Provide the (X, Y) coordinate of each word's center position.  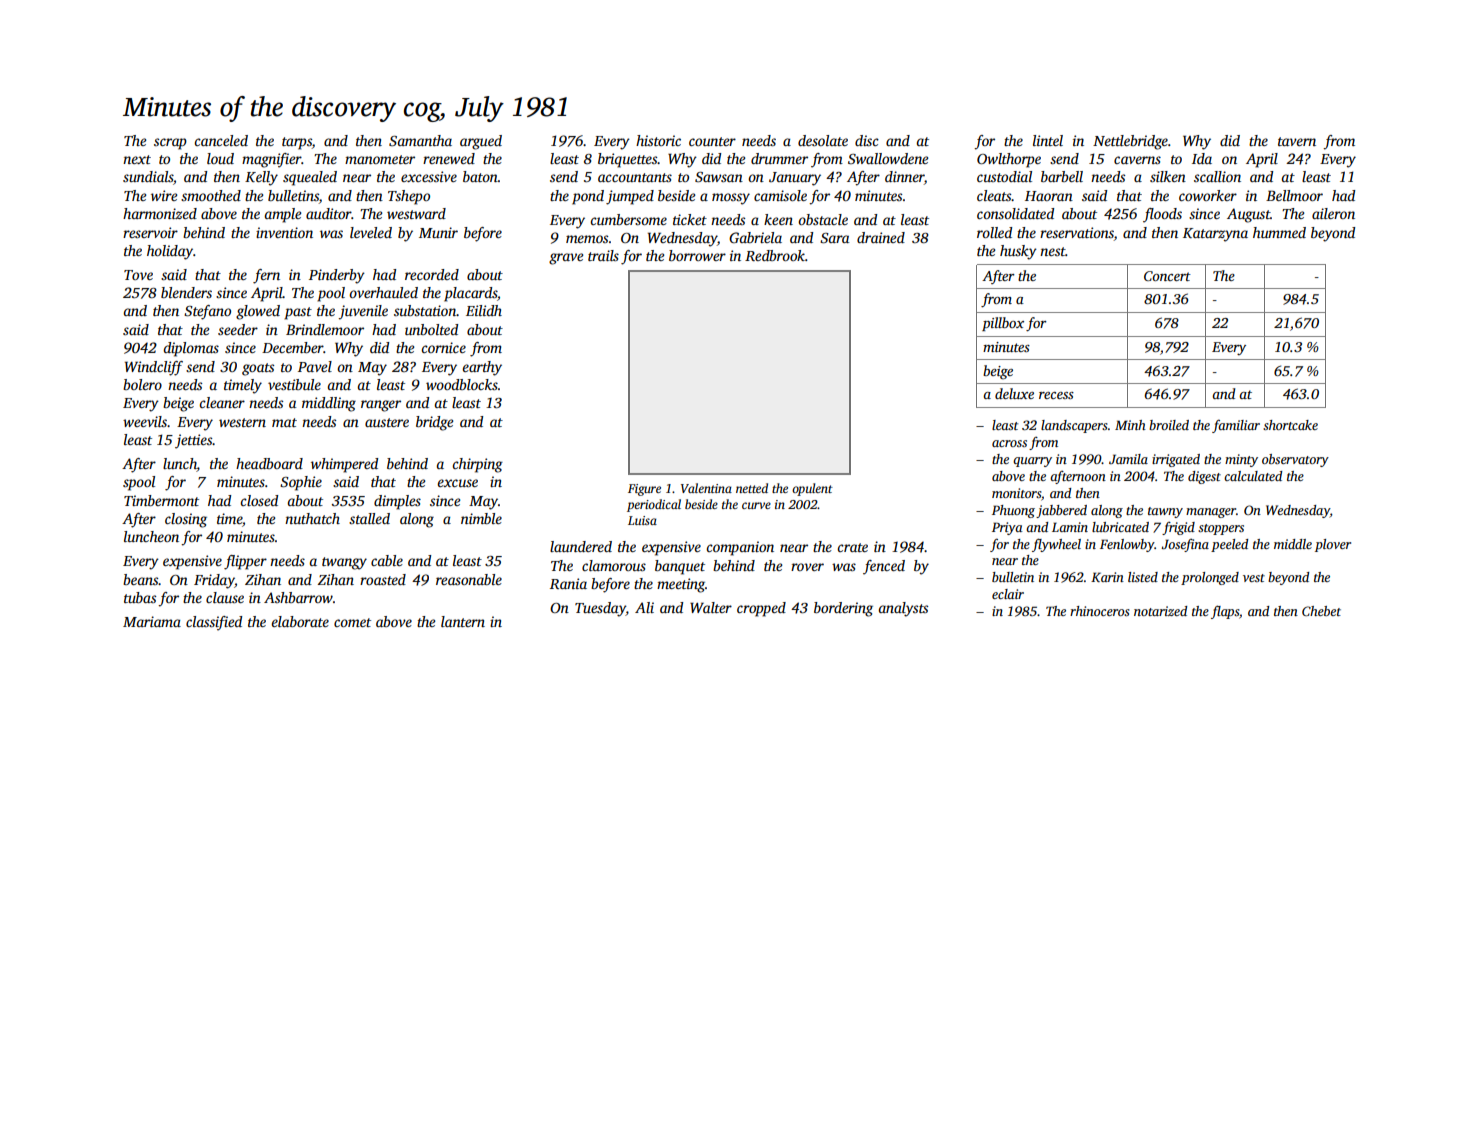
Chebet (1321, 611)
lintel (1048, 140)
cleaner (222, 402)
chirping (477, 465)
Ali (644, 607)
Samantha (420, 140)
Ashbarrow (298, 597)
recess (1056, 395)
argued (481, 142)
